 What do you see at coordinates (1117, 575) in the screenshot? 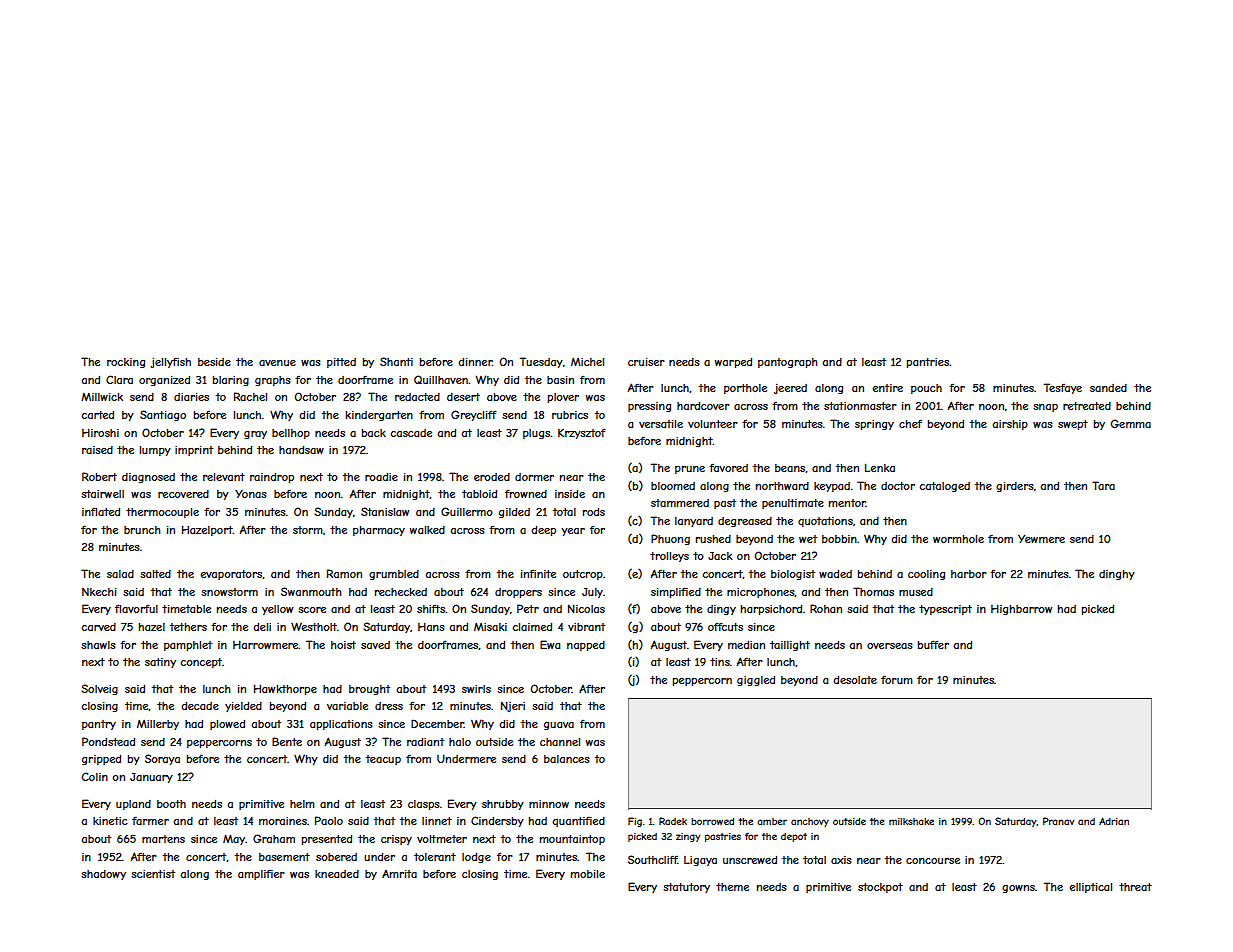
I see `dinghy` at bounding box center [1117, 575].
